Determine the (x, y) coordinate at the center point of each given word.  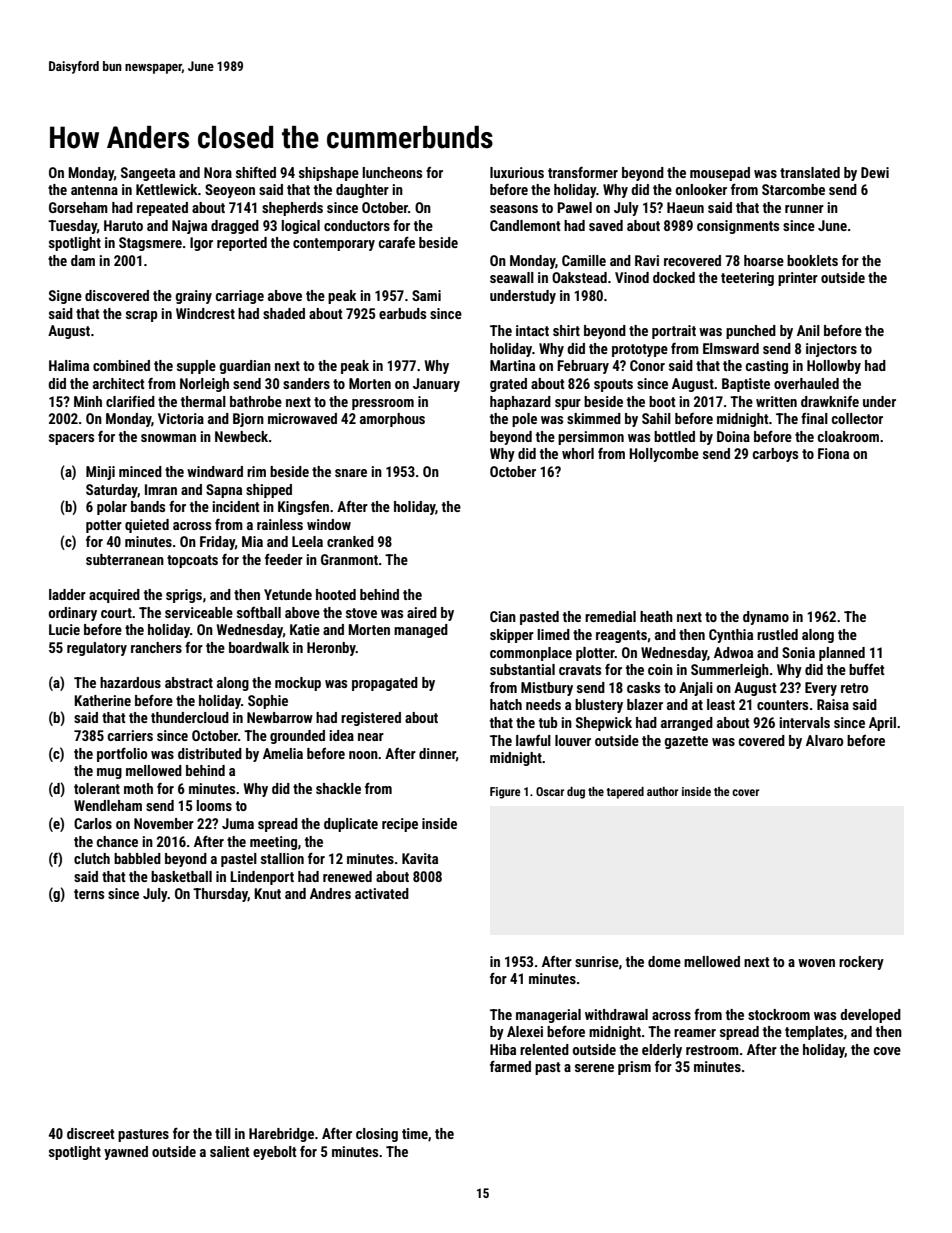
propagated (385, 684)
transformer (583, 172)
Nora (218, 172)
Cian (503, 616)
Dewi (875, 172)
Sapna (224, 491)
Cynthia (731, 636)
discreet (91, 1133)
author (662, 791)
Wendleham (108, 805)
